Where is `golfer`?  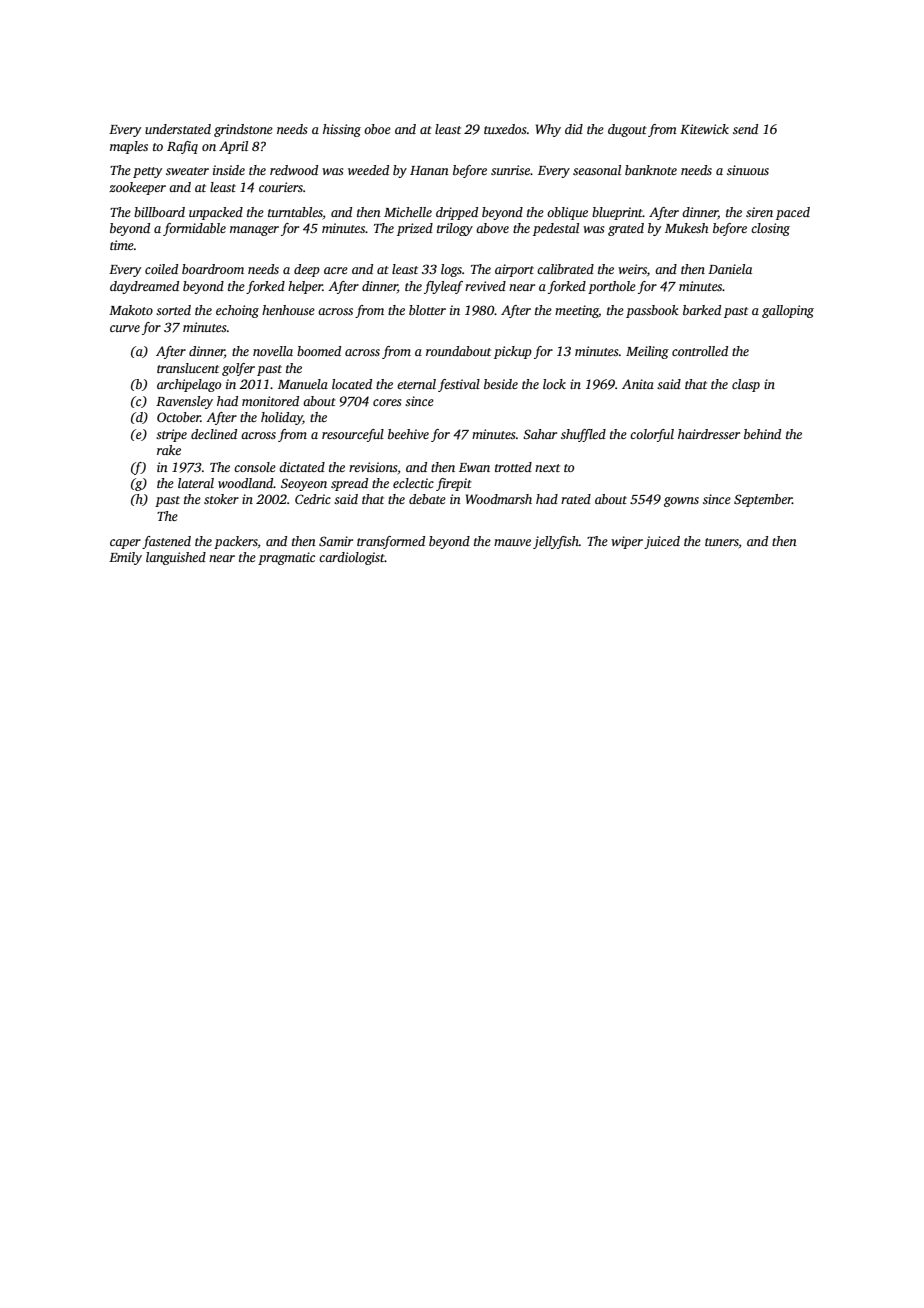 golfer is located at coordinates (238, 369).
